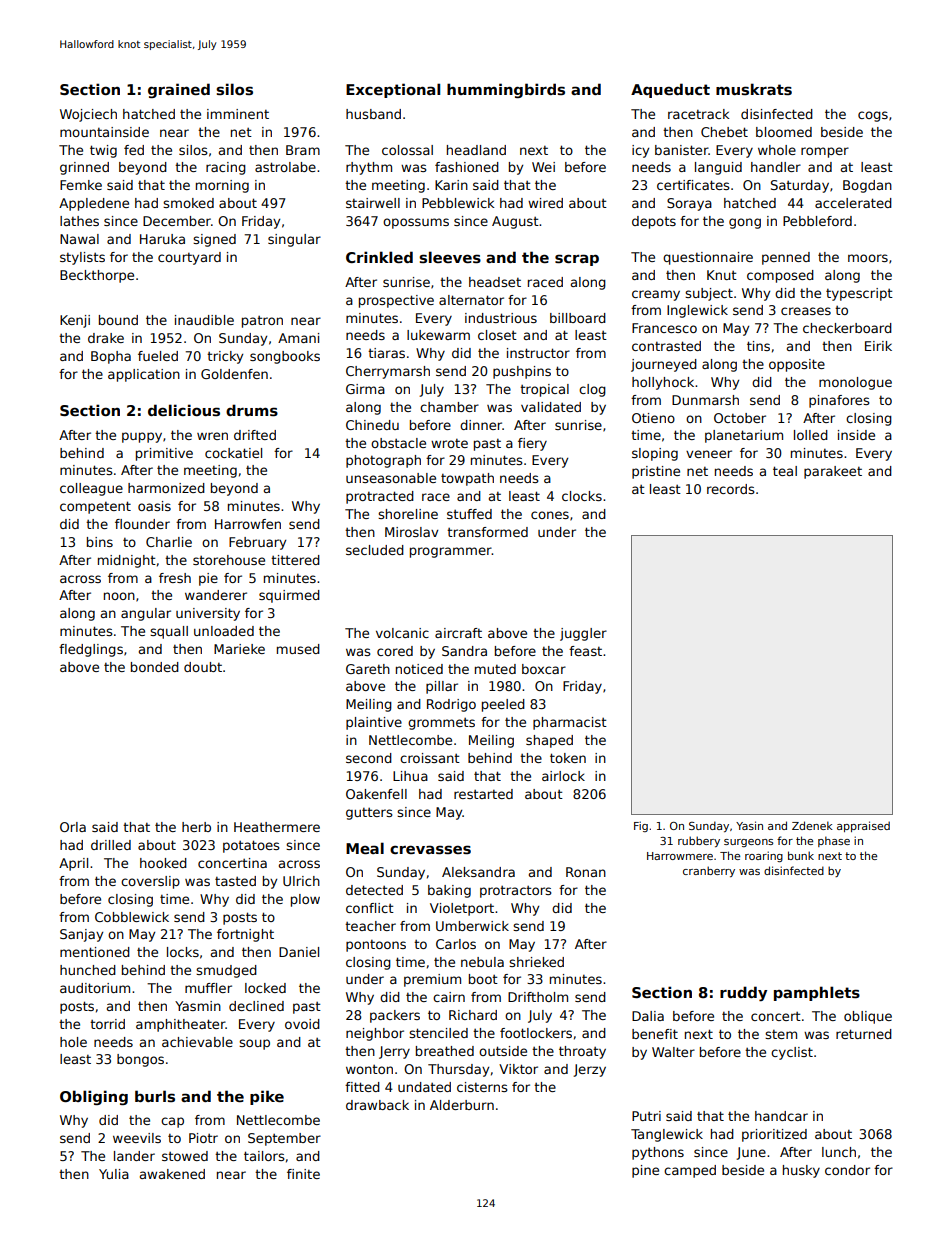 Image resolution: width=952 pixels, height=1233 pixels. I want to click on Pebblewick, so click(458, 203).
